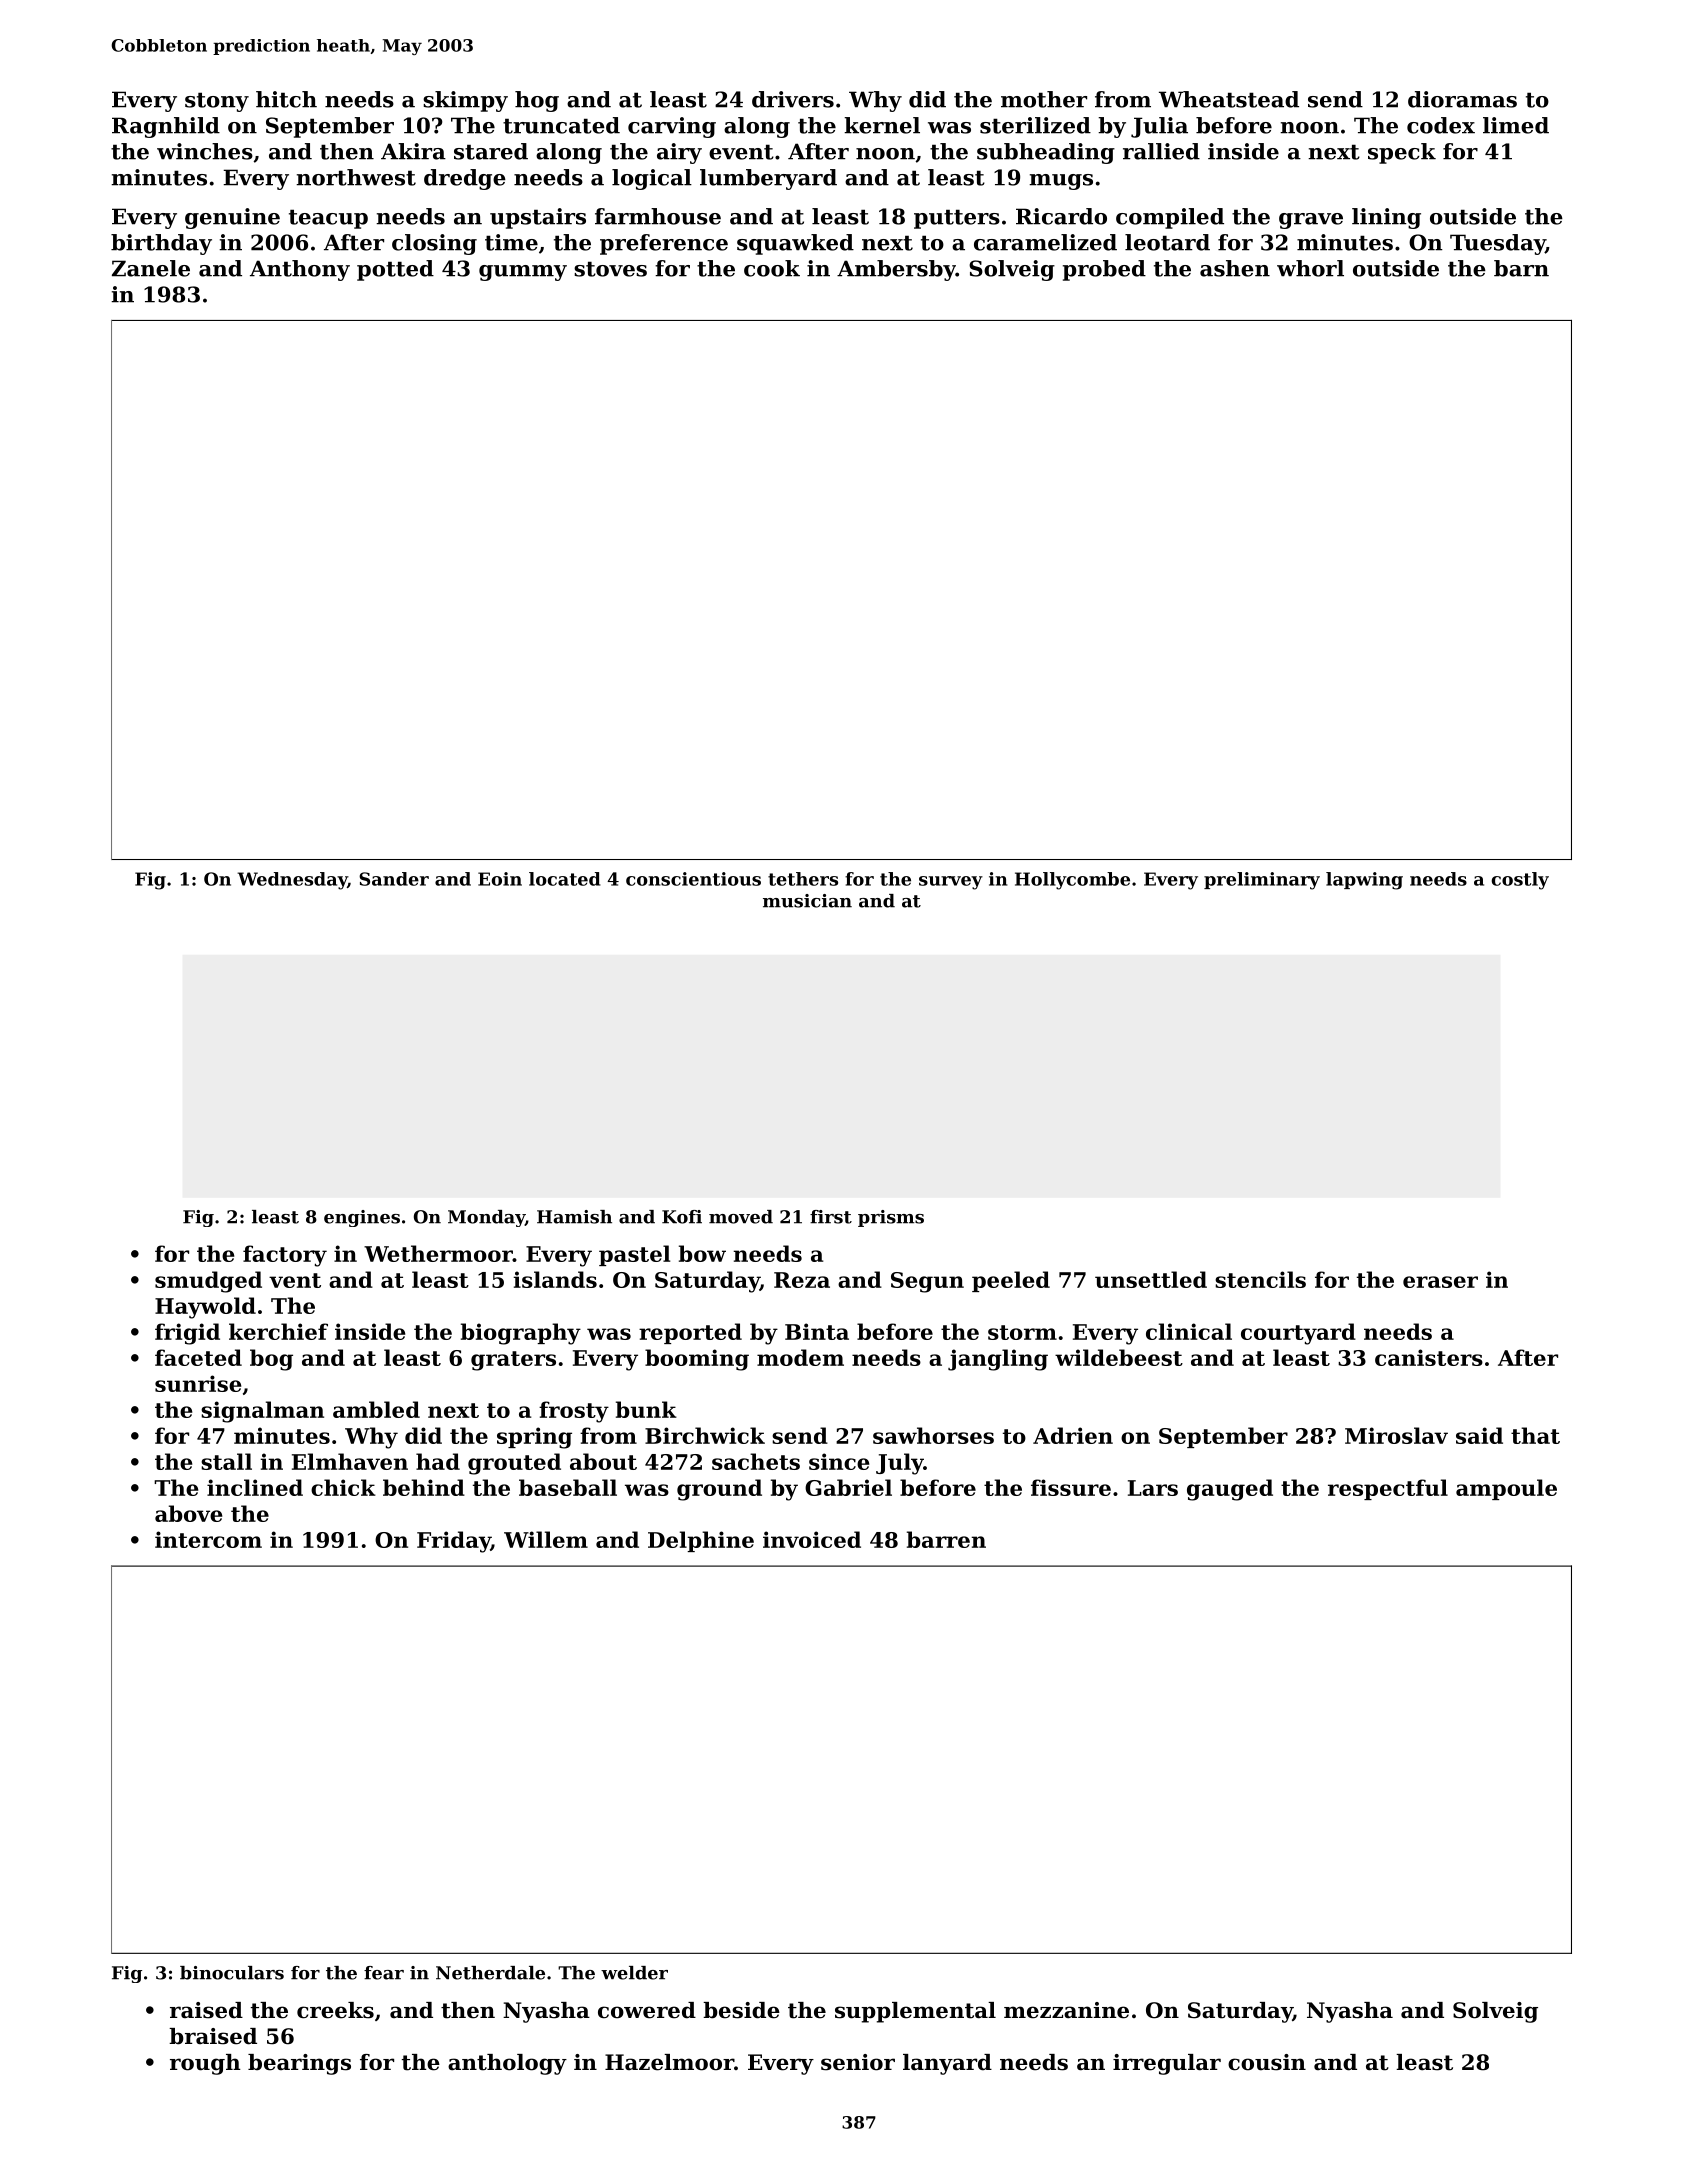 Image resolution: width=1683 pixels, height=2178 pixels. I want to click on Segun, so click(927, 1282).
